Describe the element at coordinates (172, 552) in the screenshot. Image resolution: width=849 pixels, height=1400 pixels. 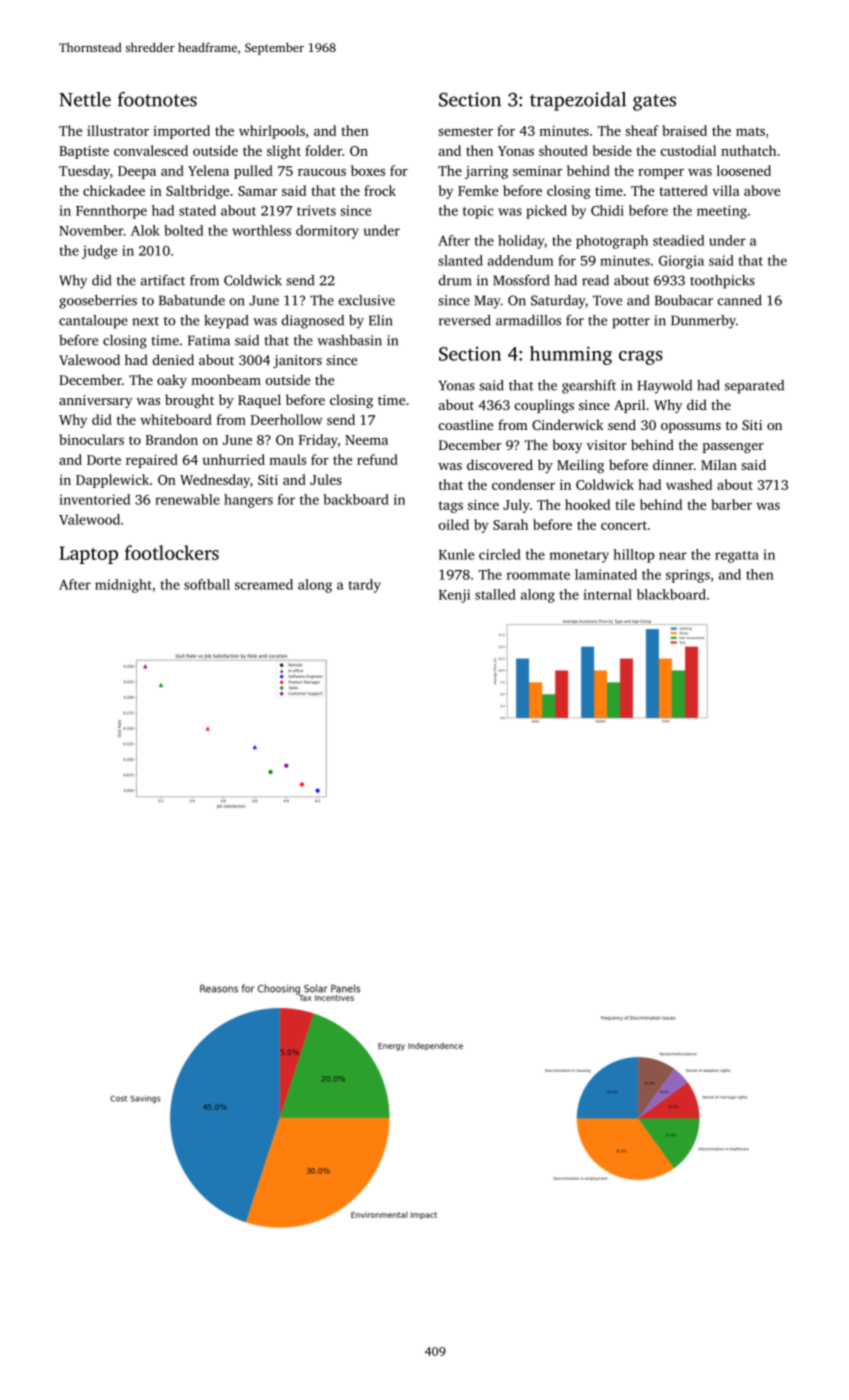
I see `footlockers` at that location.
